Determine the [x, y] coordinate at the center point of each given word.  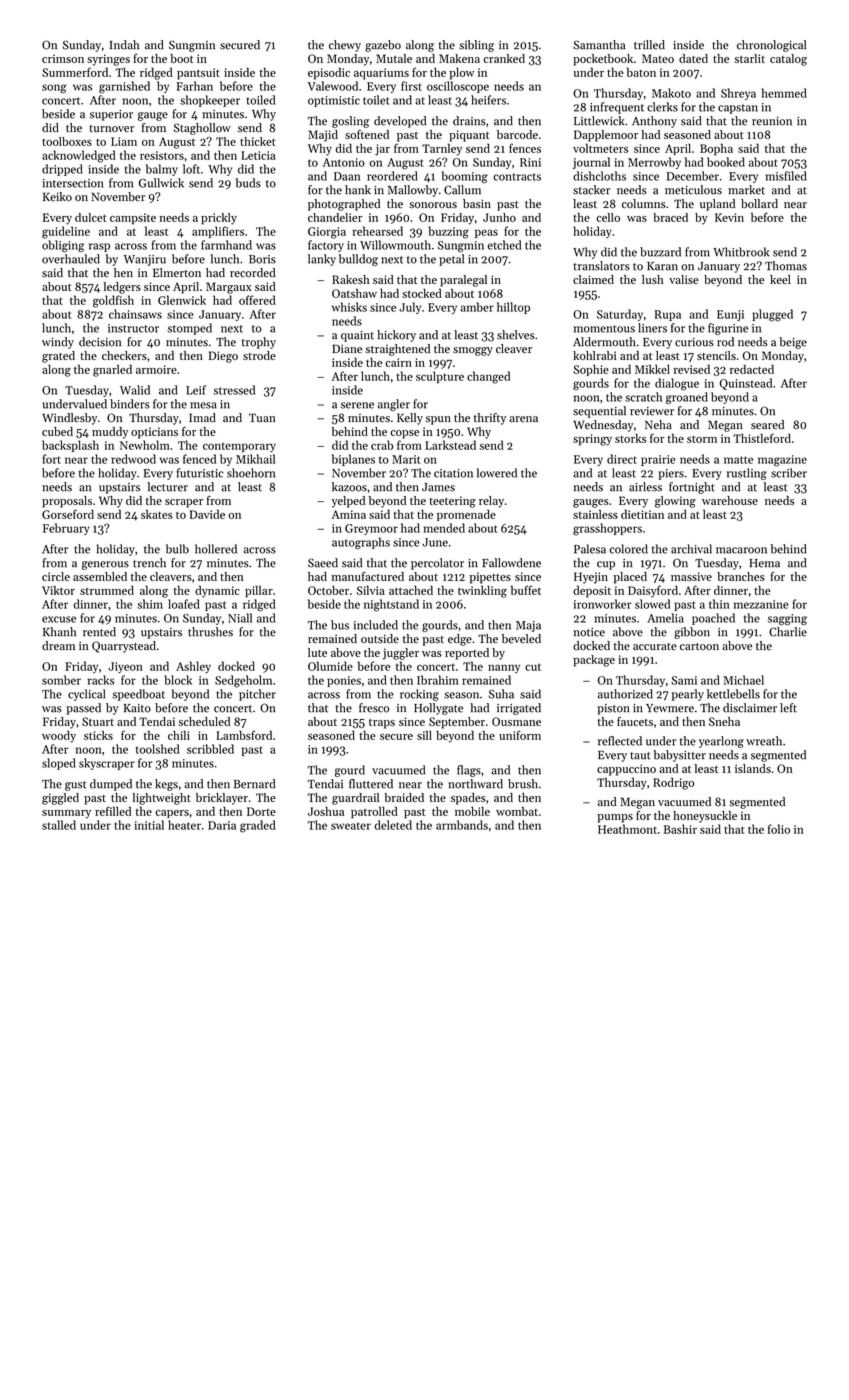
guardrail [355, 799]
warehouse [730, 500]
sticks [98, 735]
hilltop [513, 308]
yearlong [721, 742]
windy [58, 343]
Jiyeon [126, 667]
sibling [476, 46]
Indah [124, 45]
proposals [67, 502]
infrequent [617, 108]
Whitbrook [741, 252]
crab [382, 445]
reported [467, 654]
